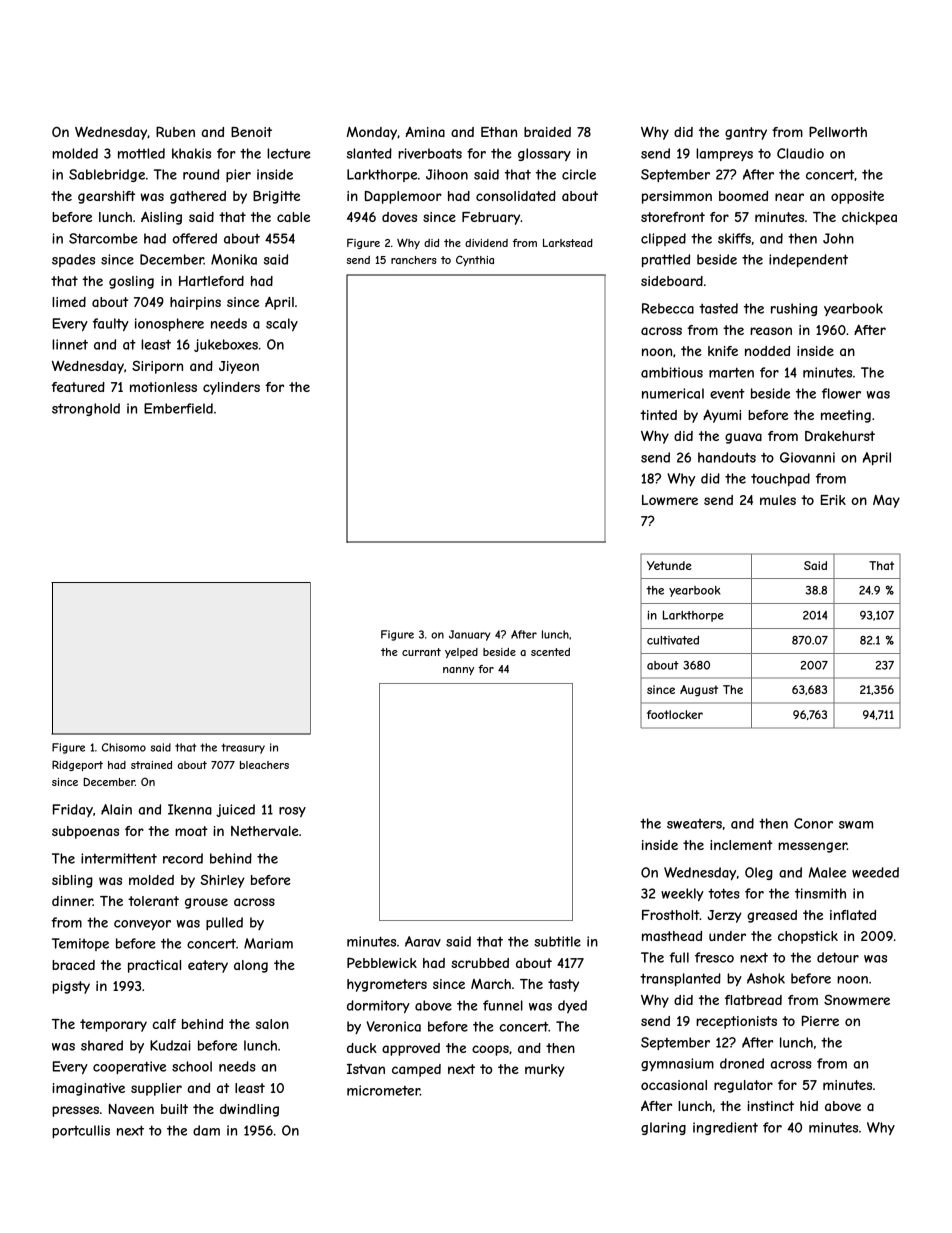  Describe the element at coordinates (724, 154) in the screenshot. I see `lampreys` at that location.
